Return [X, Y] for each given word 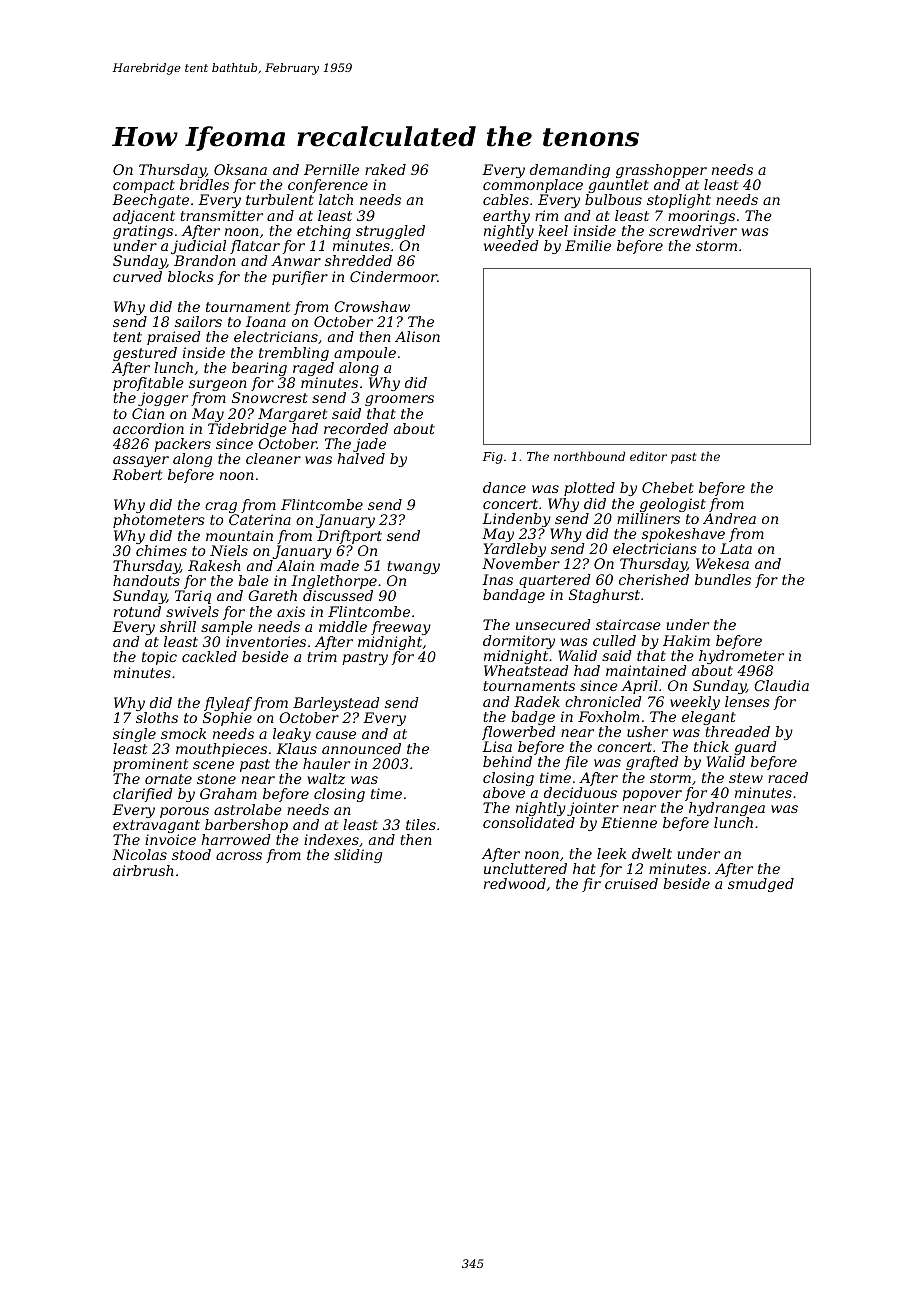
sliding [358, 856]
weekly [695, 703]
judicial [198, 247]
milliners [648, 518]
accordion [148, 428]
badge [533, 718]
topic [159, 658]
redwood [515, 883]
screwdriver [693, 230]
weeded [511, 245]
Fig [493, 458]
